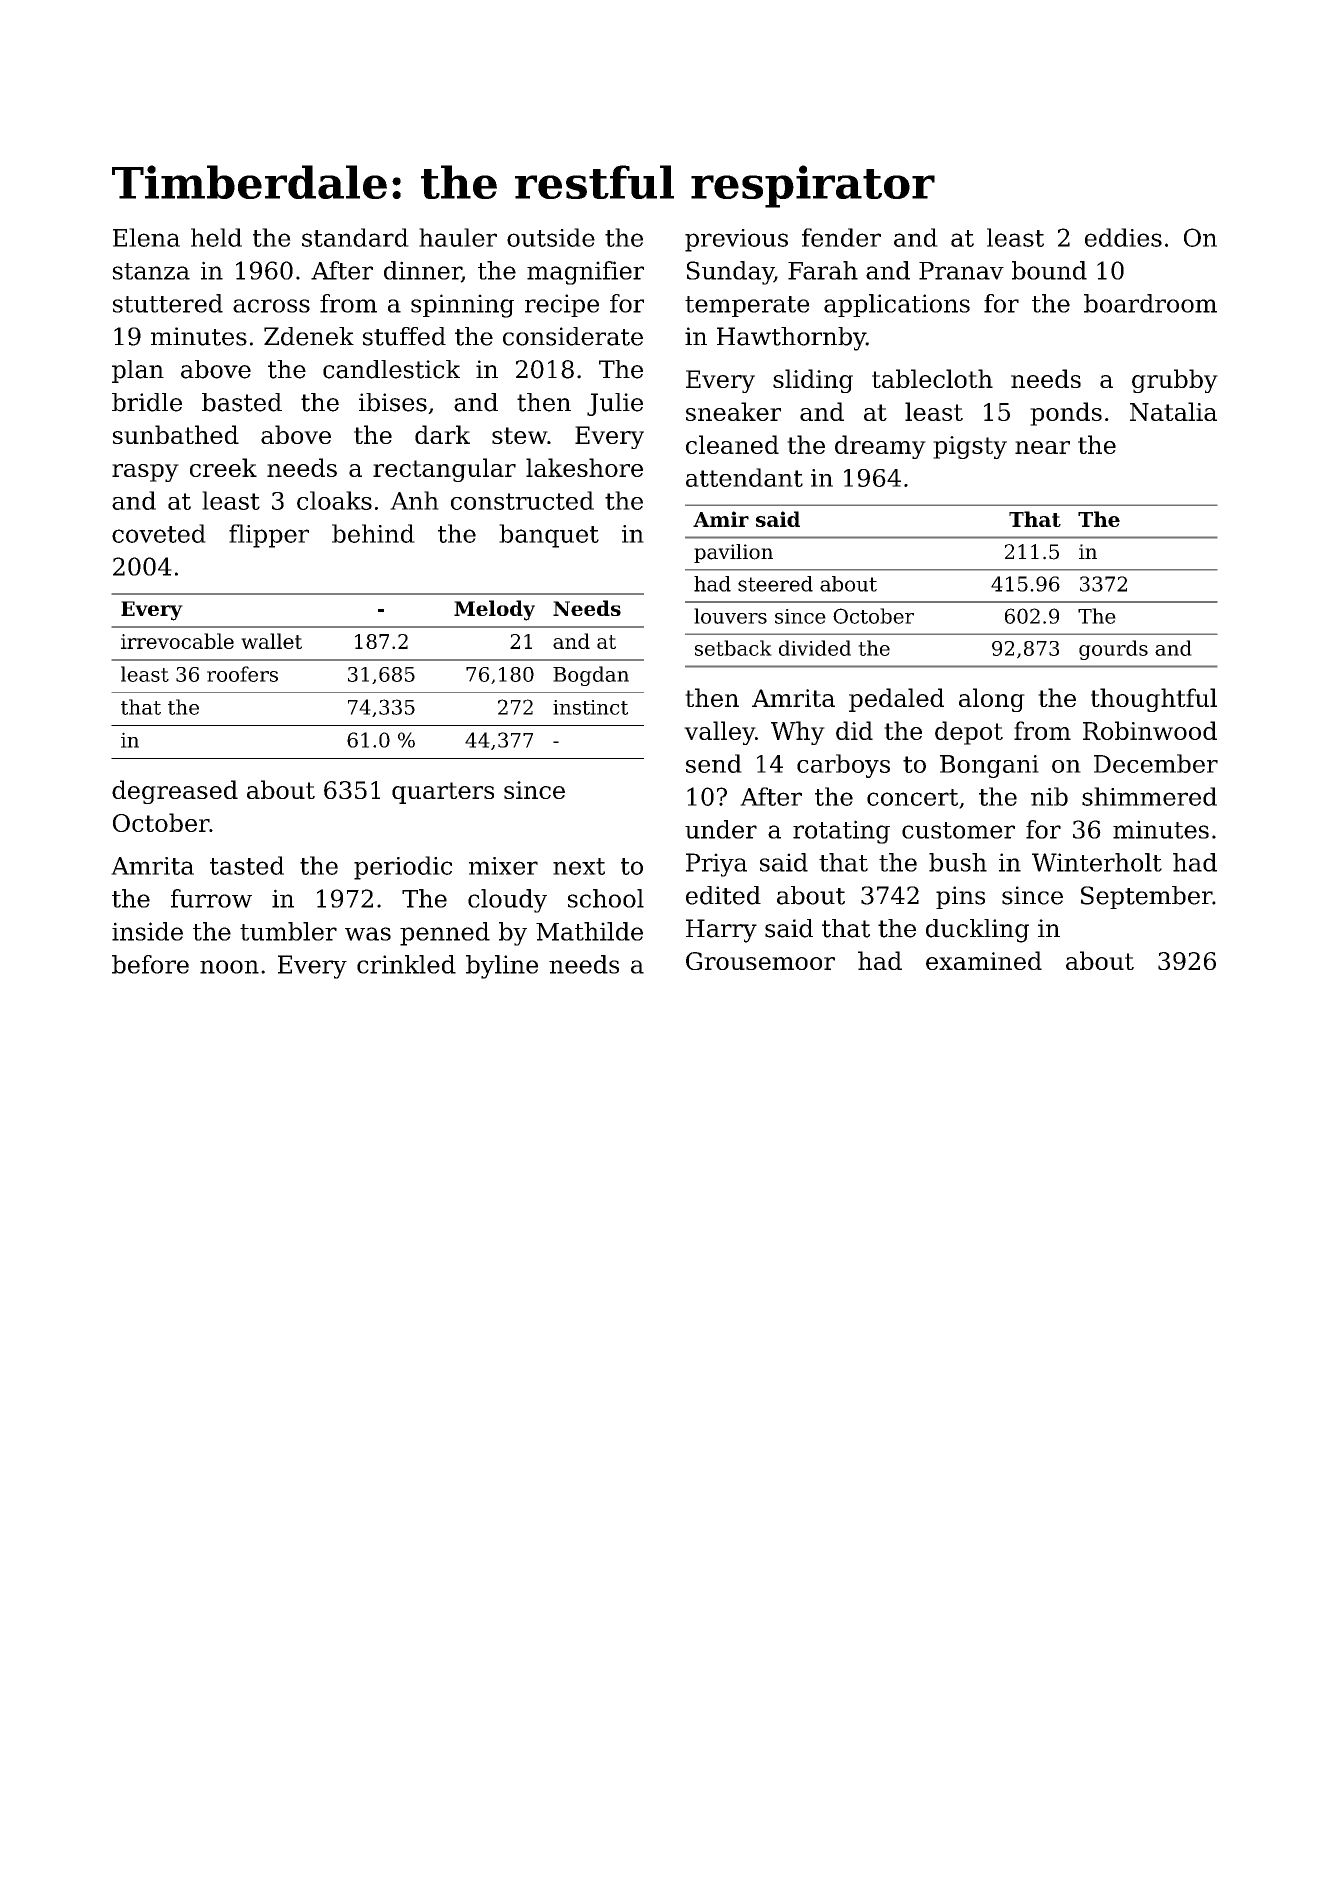  What do you see at coordinates (229, 967) in the image?
I see `noon` at bounding box center [229, 967].
